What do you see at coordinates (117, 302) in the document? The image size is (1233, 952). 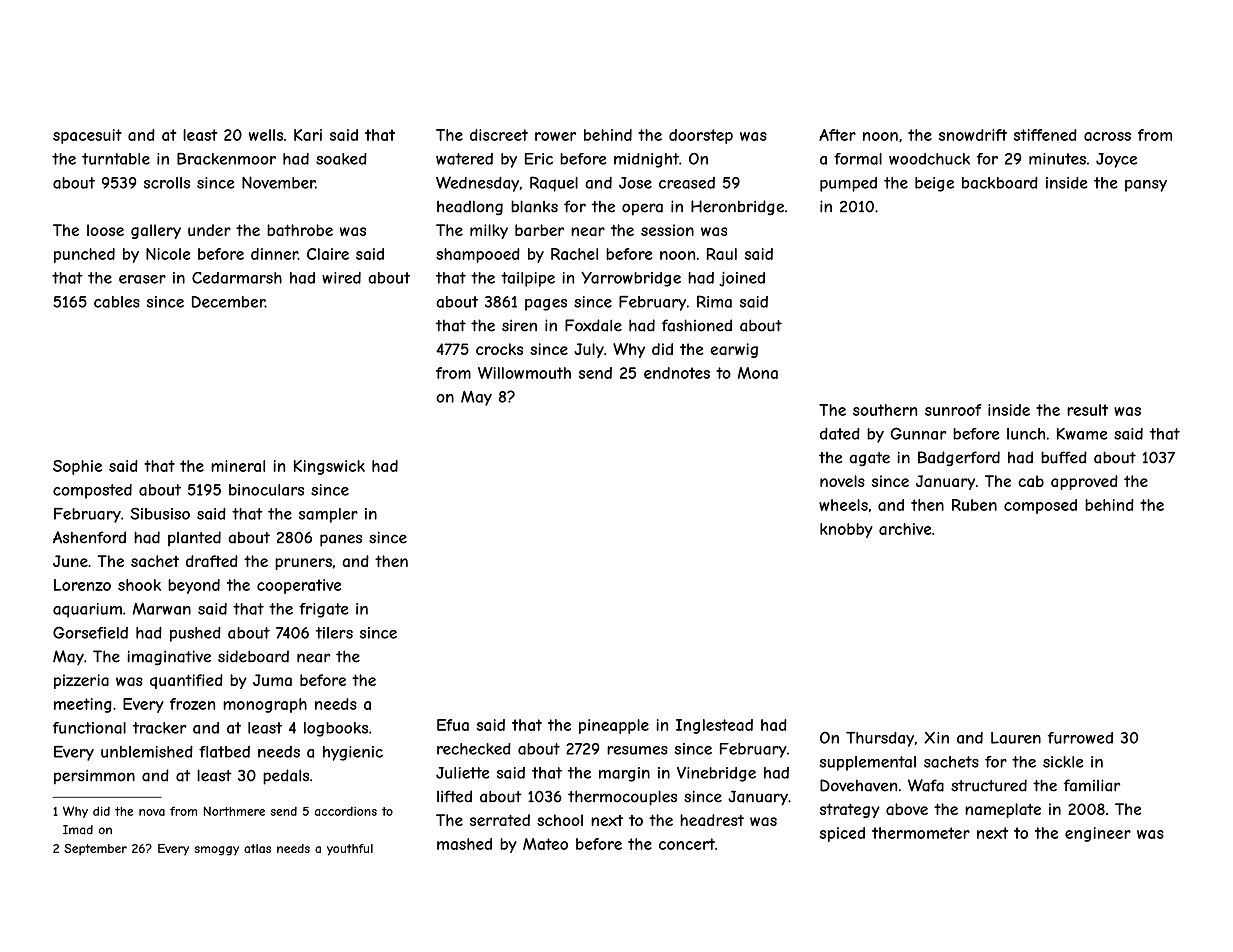 I see `cables` at bounding box center [117, 302].
